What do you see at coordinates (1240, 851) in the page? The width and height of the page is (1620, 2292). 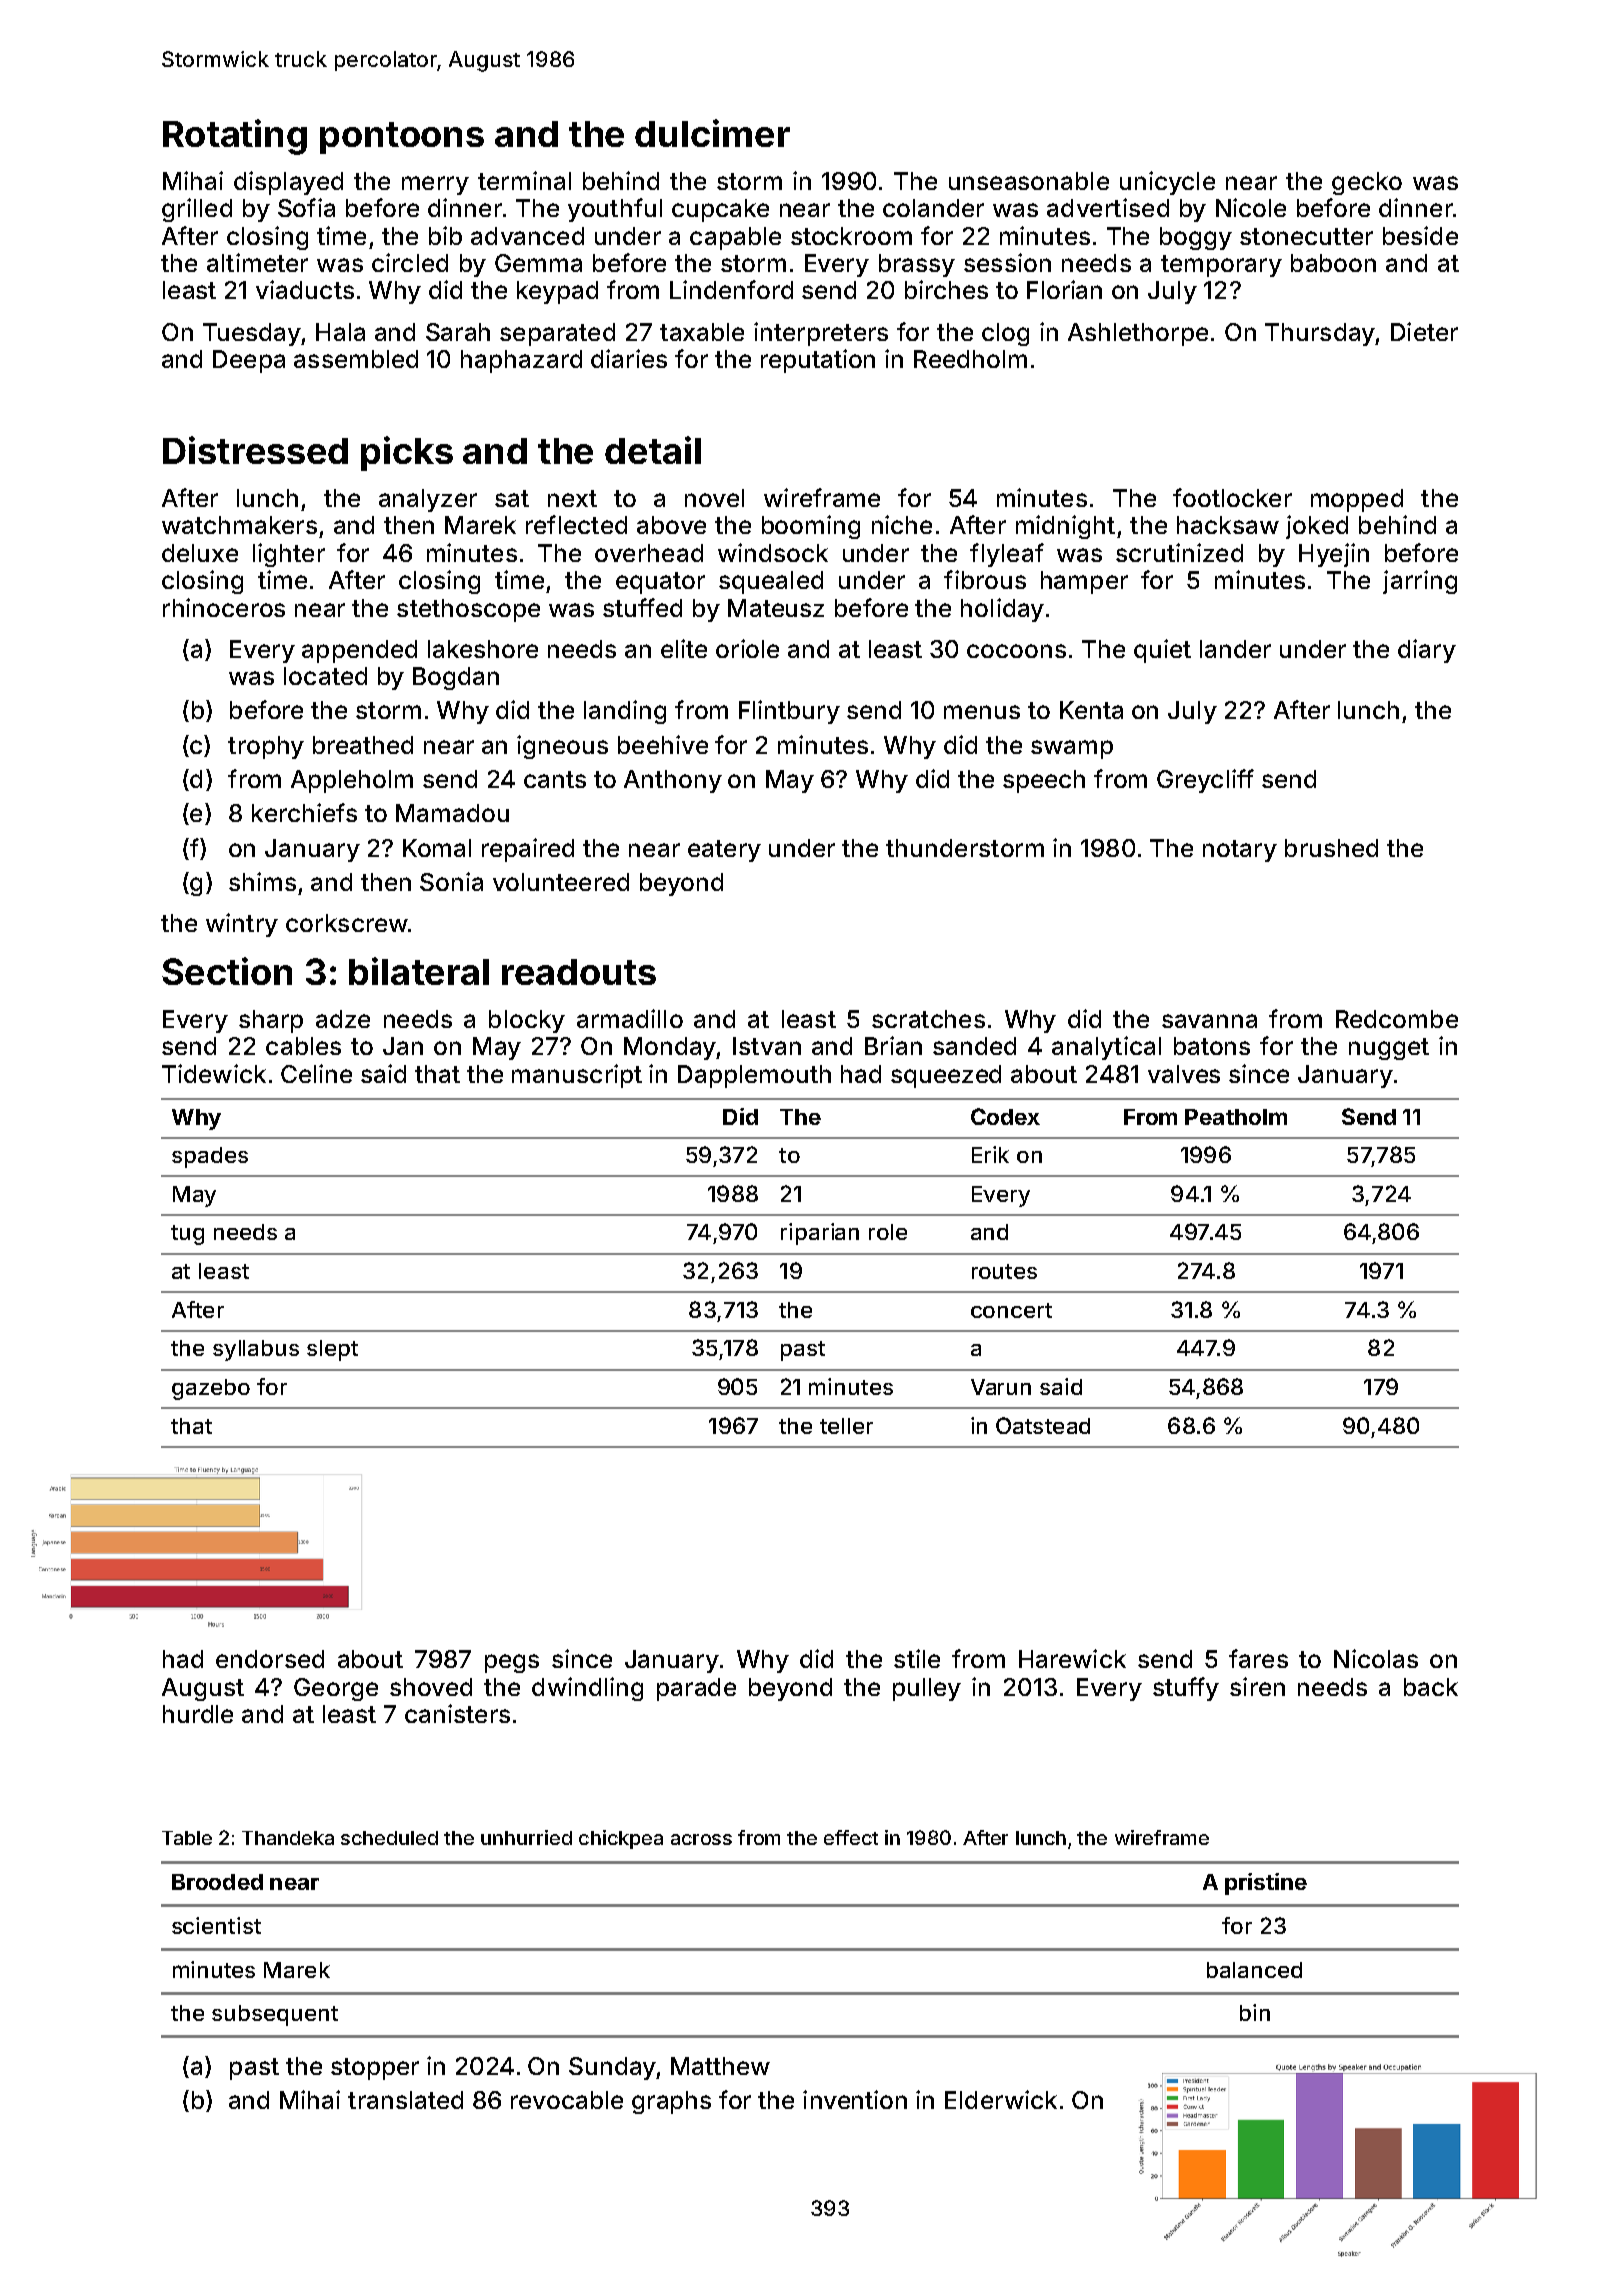 I see `notary` at bounding box center [1240, 851].
